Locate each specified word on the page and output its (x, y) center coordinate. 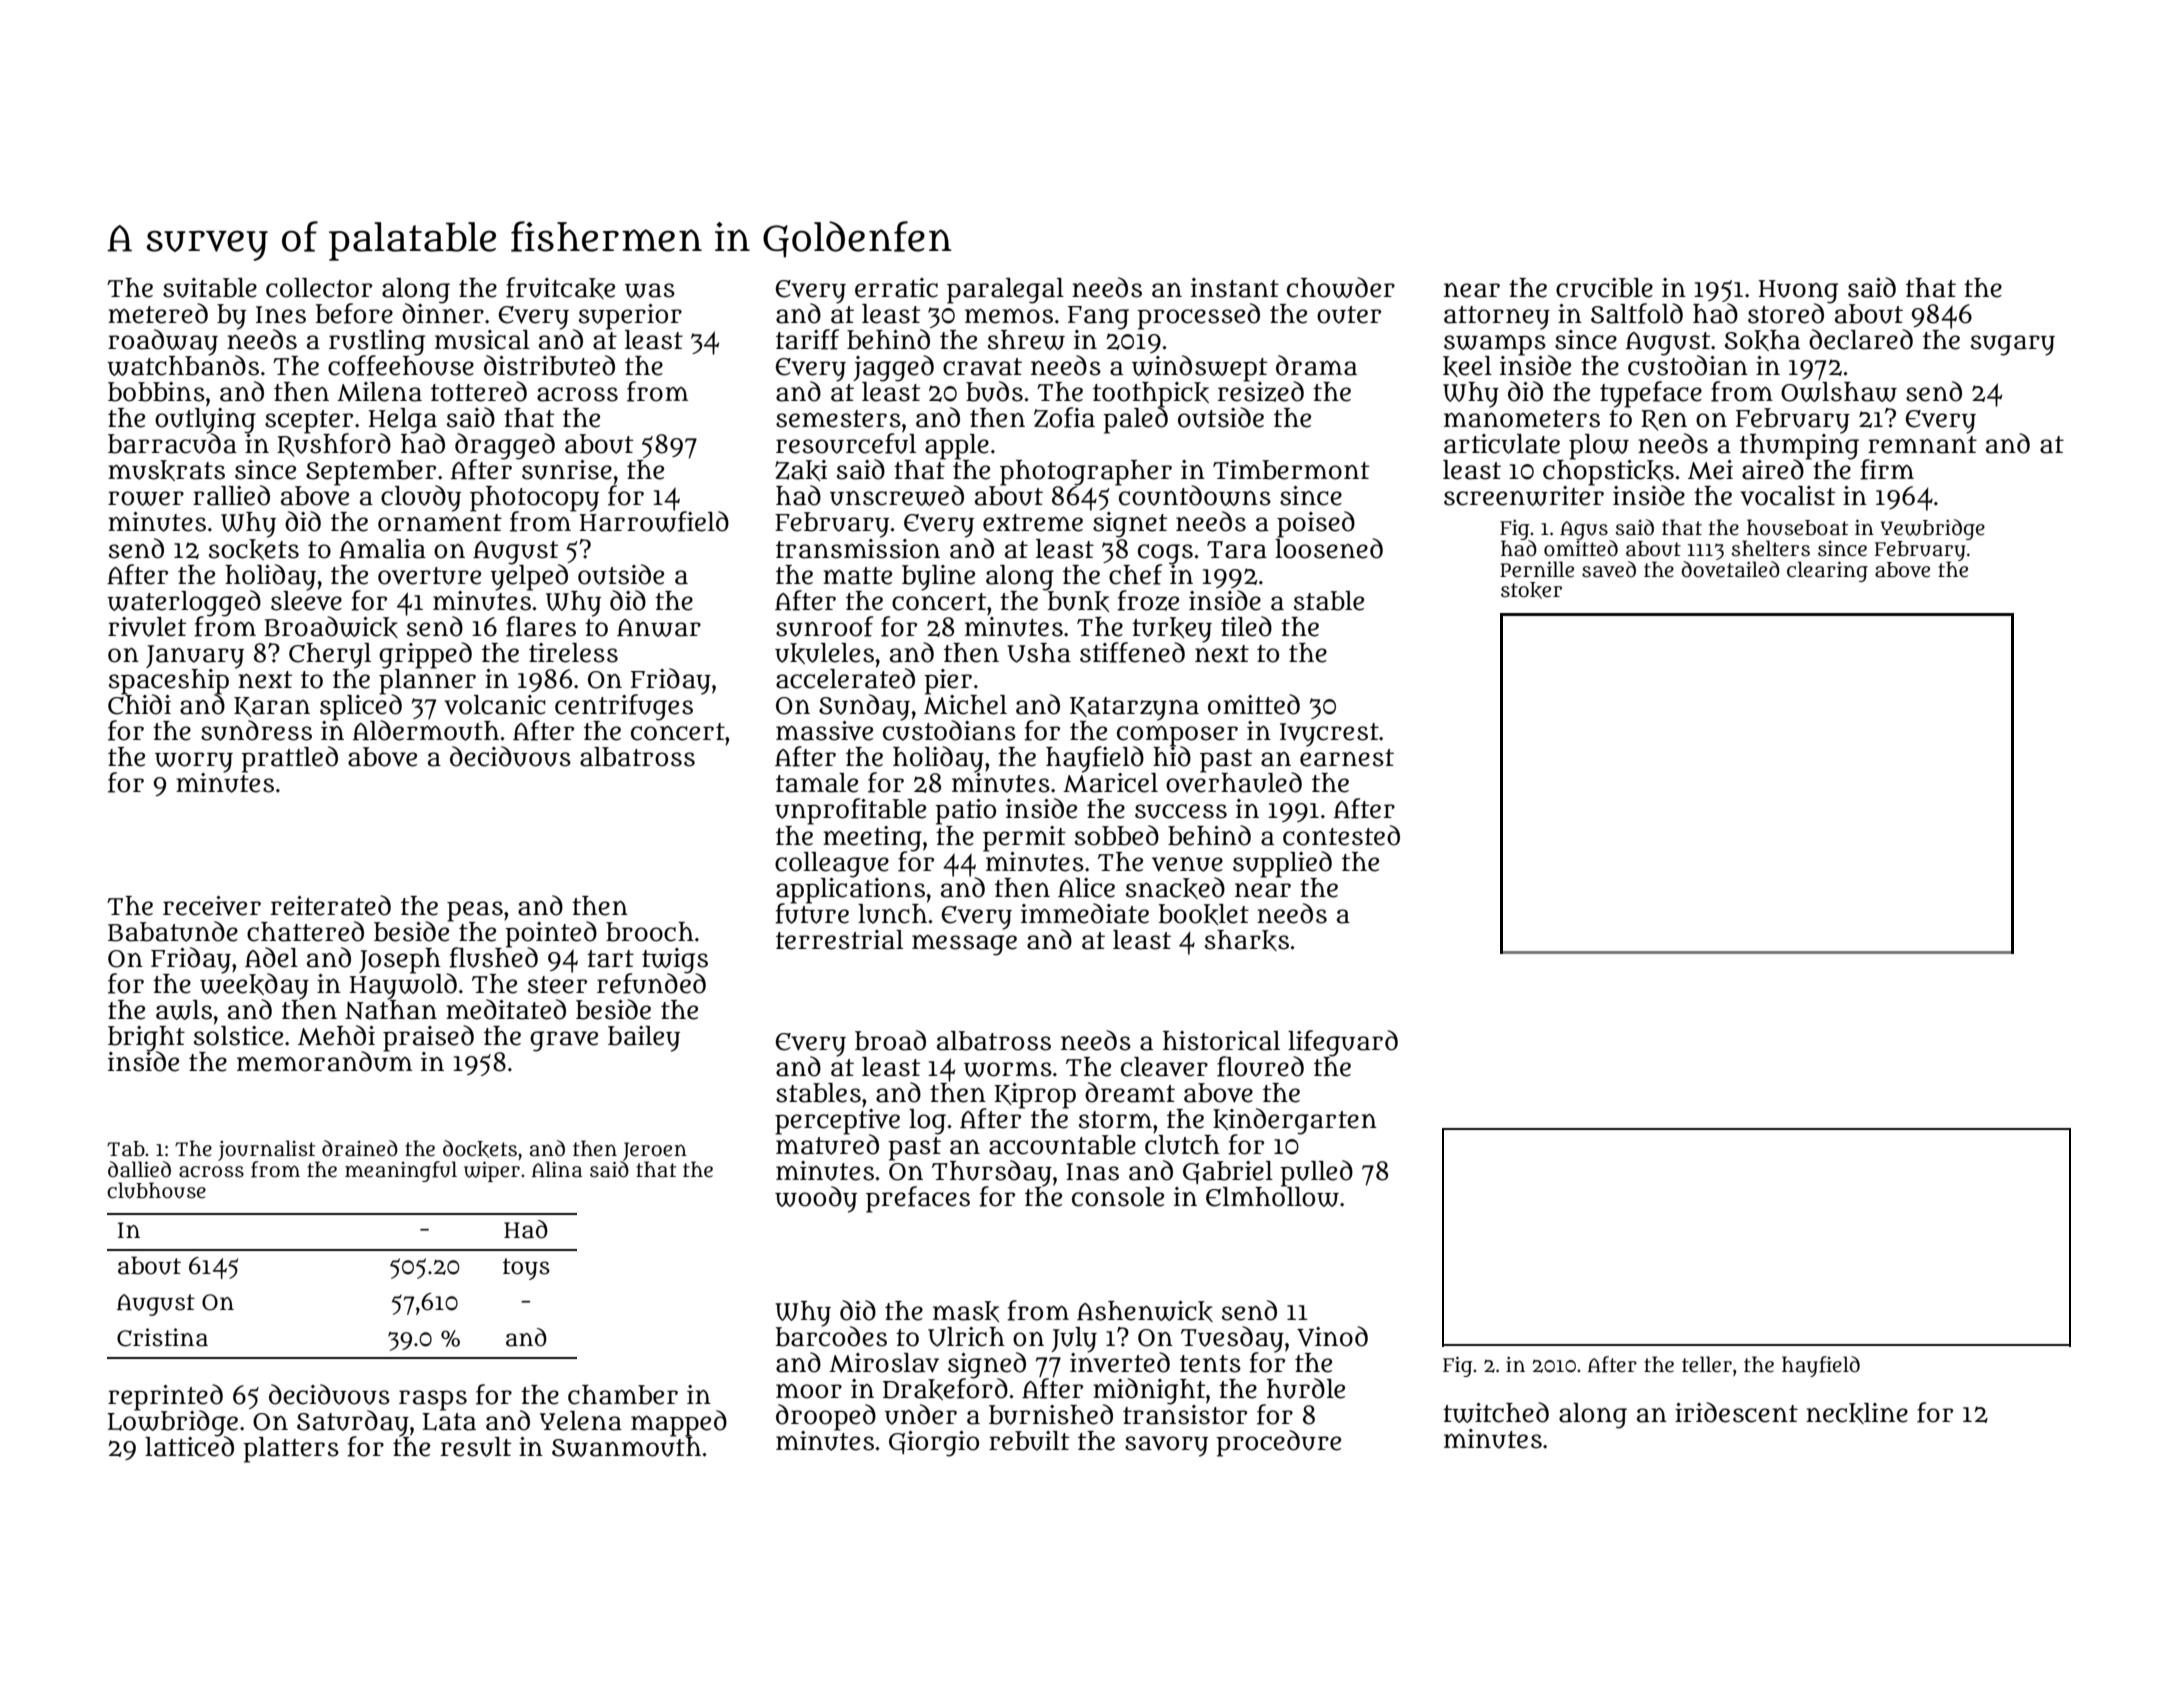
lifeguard (1343, 1043)
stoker (1531, 590)
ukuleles (824, 653)
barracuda (172, 443)
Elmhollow (1272, 1197)
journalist (266, 1150)
